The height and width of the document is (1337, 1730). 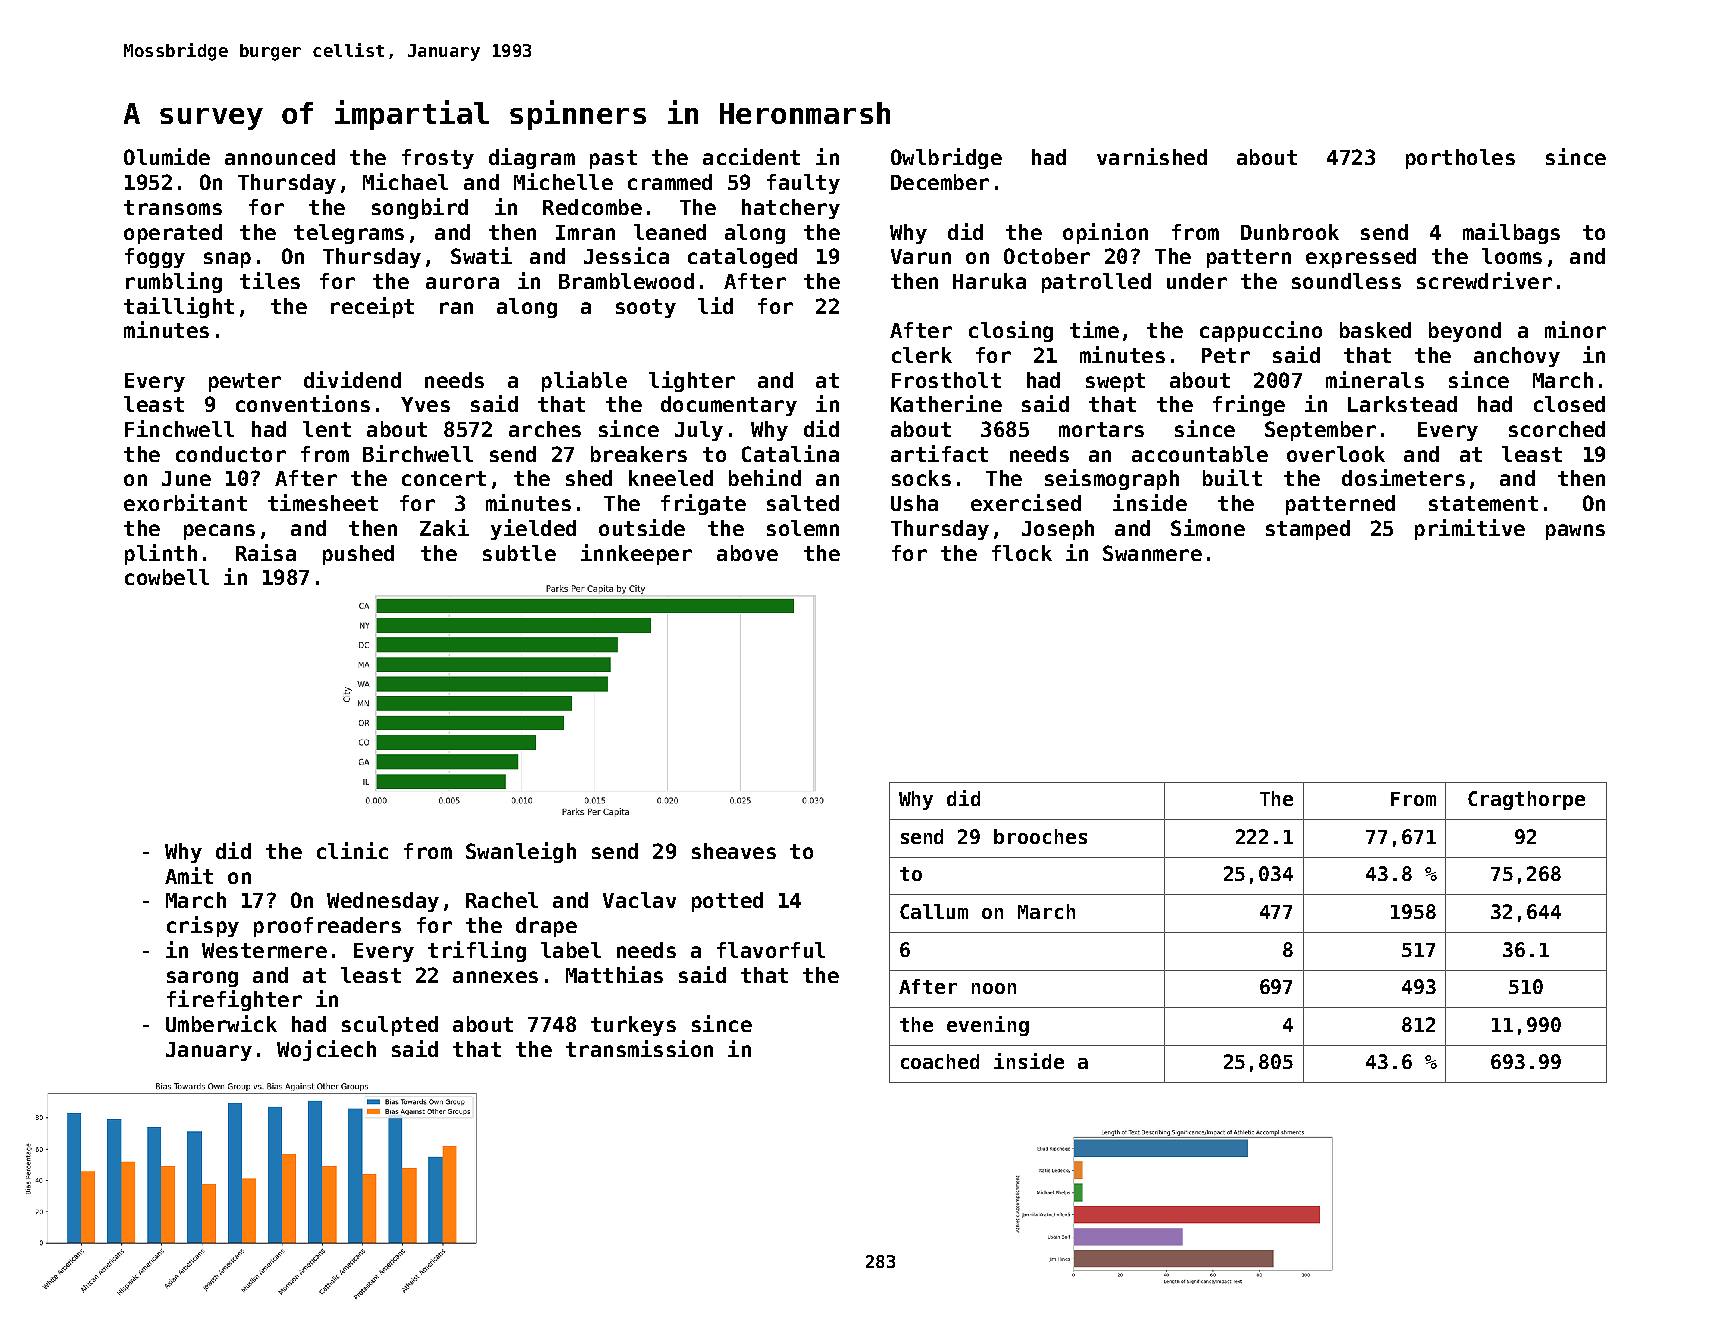 What do you see at coordinates (519, 553) in the document?
I see `subtle` at bounding box center [519, 553].
